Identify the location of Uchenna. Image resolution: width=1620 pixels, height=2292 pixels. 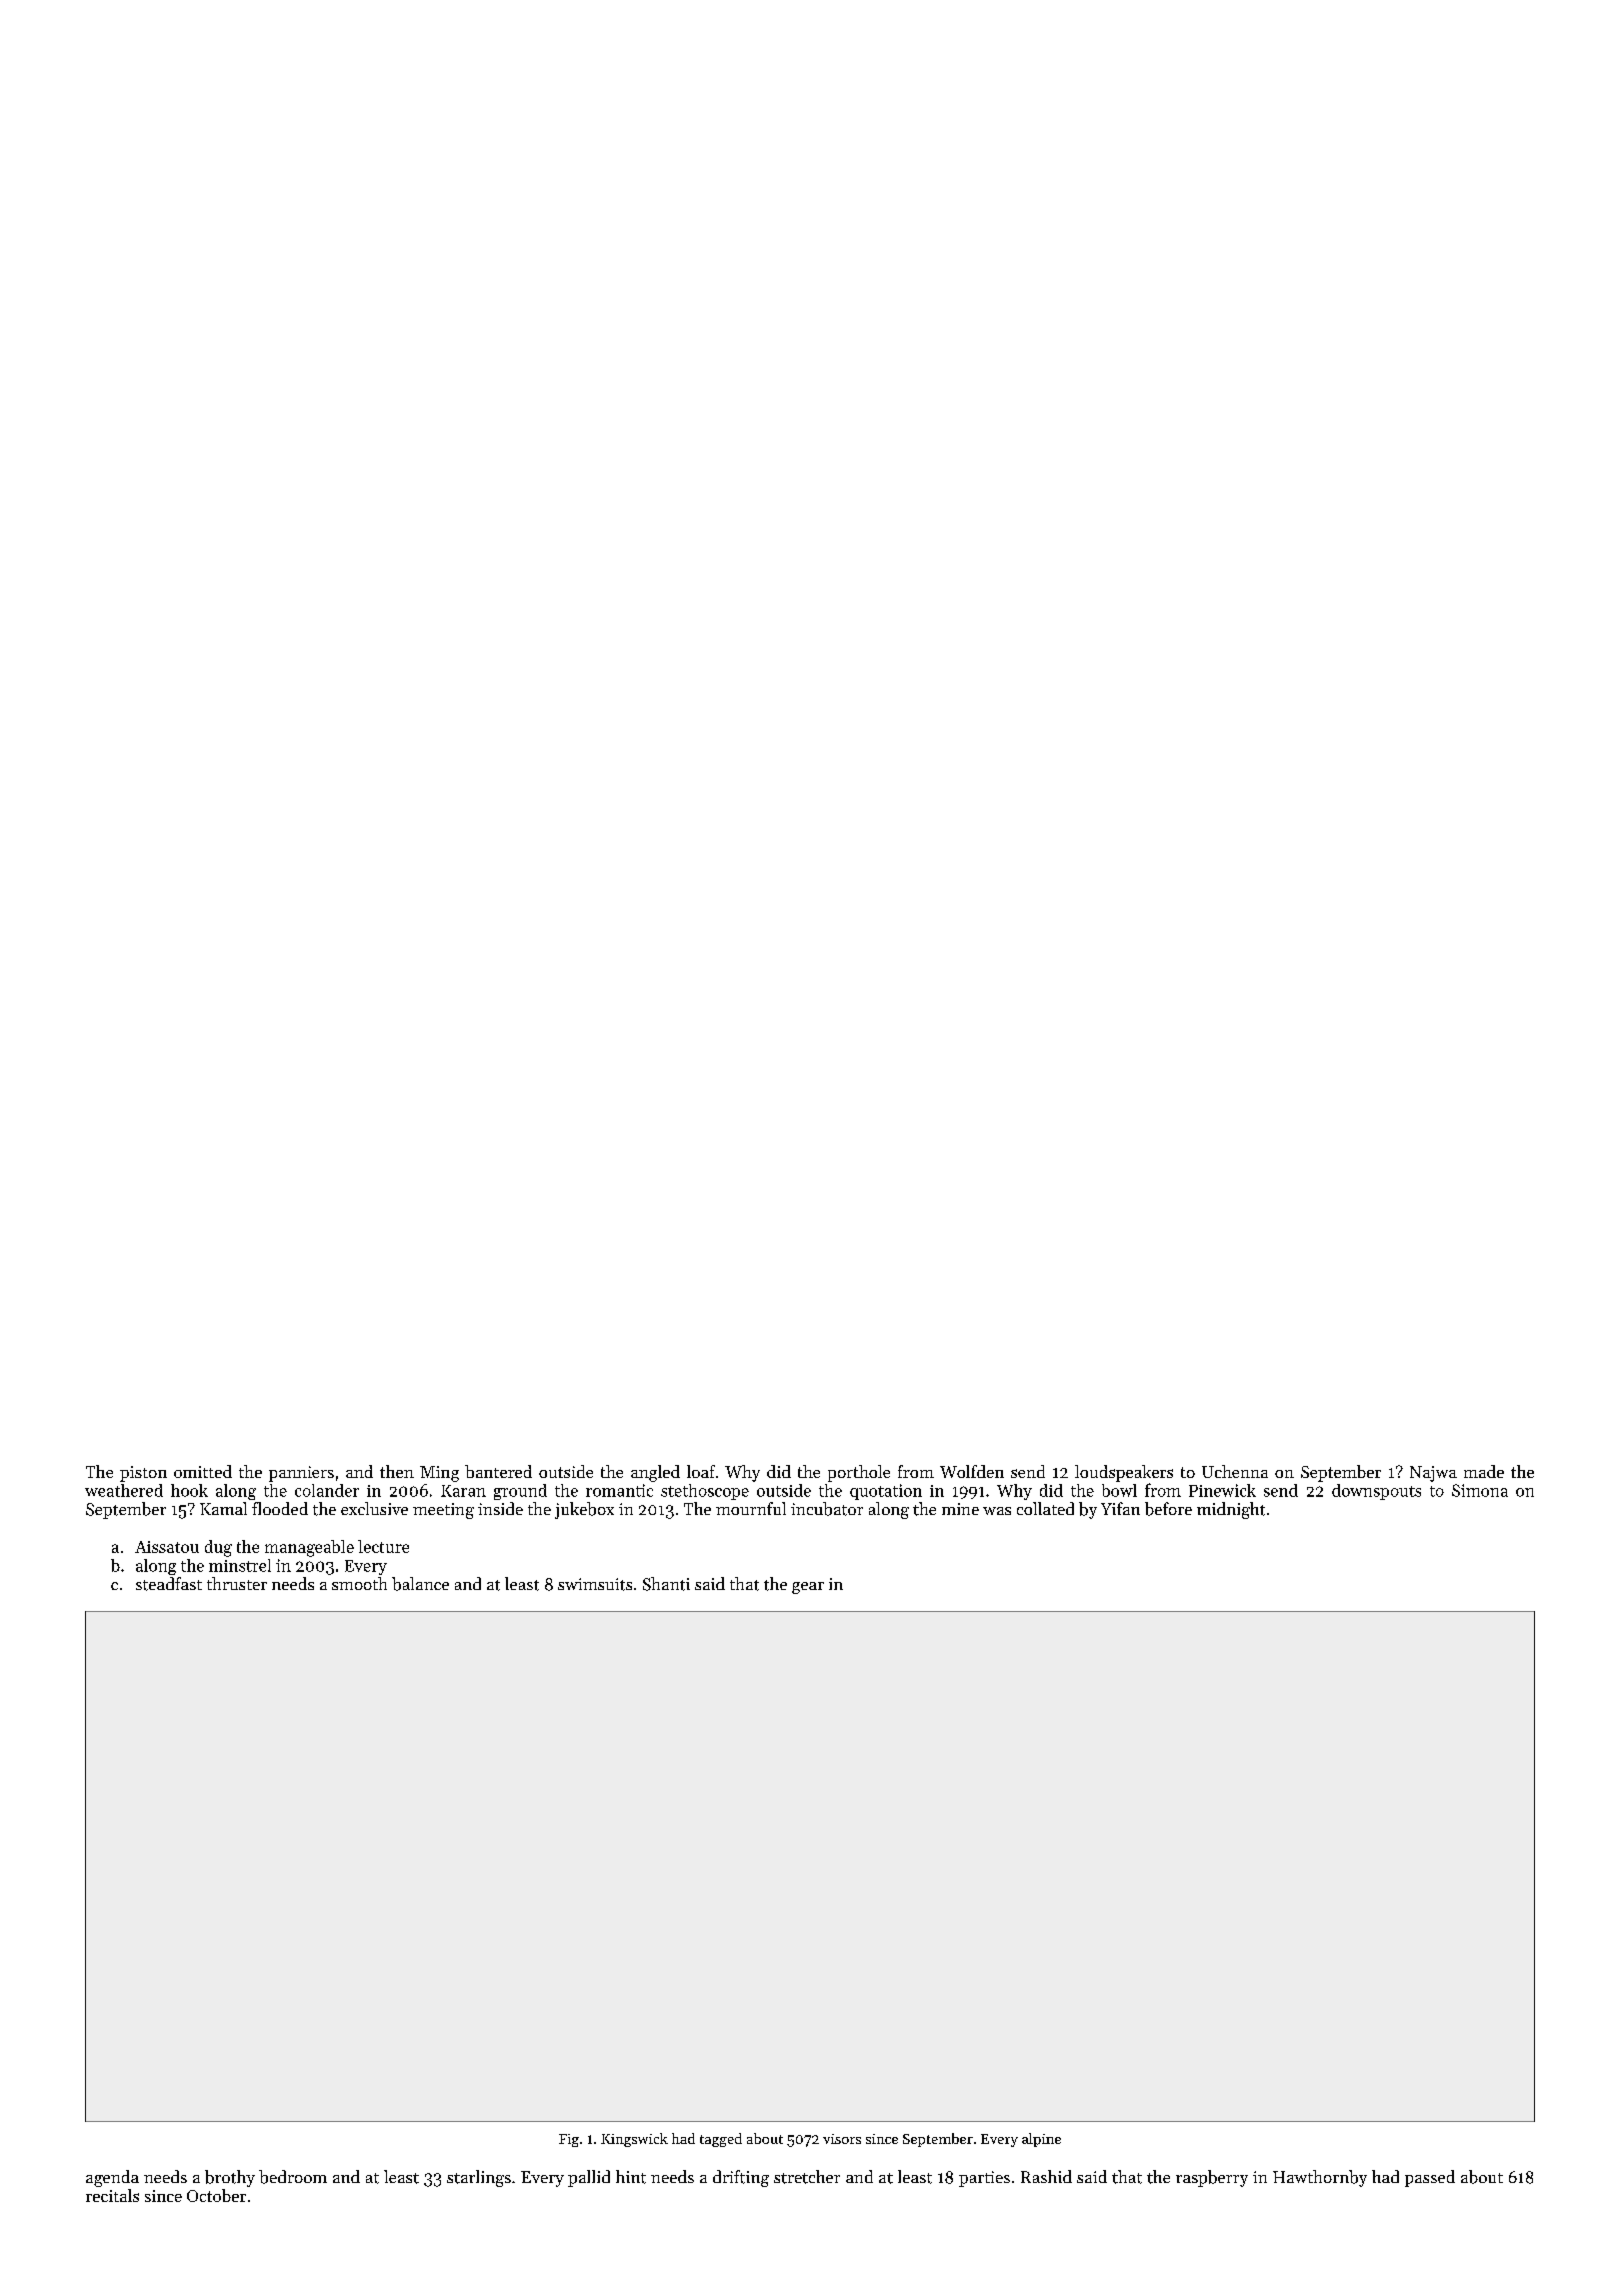
(1235, 1471).
